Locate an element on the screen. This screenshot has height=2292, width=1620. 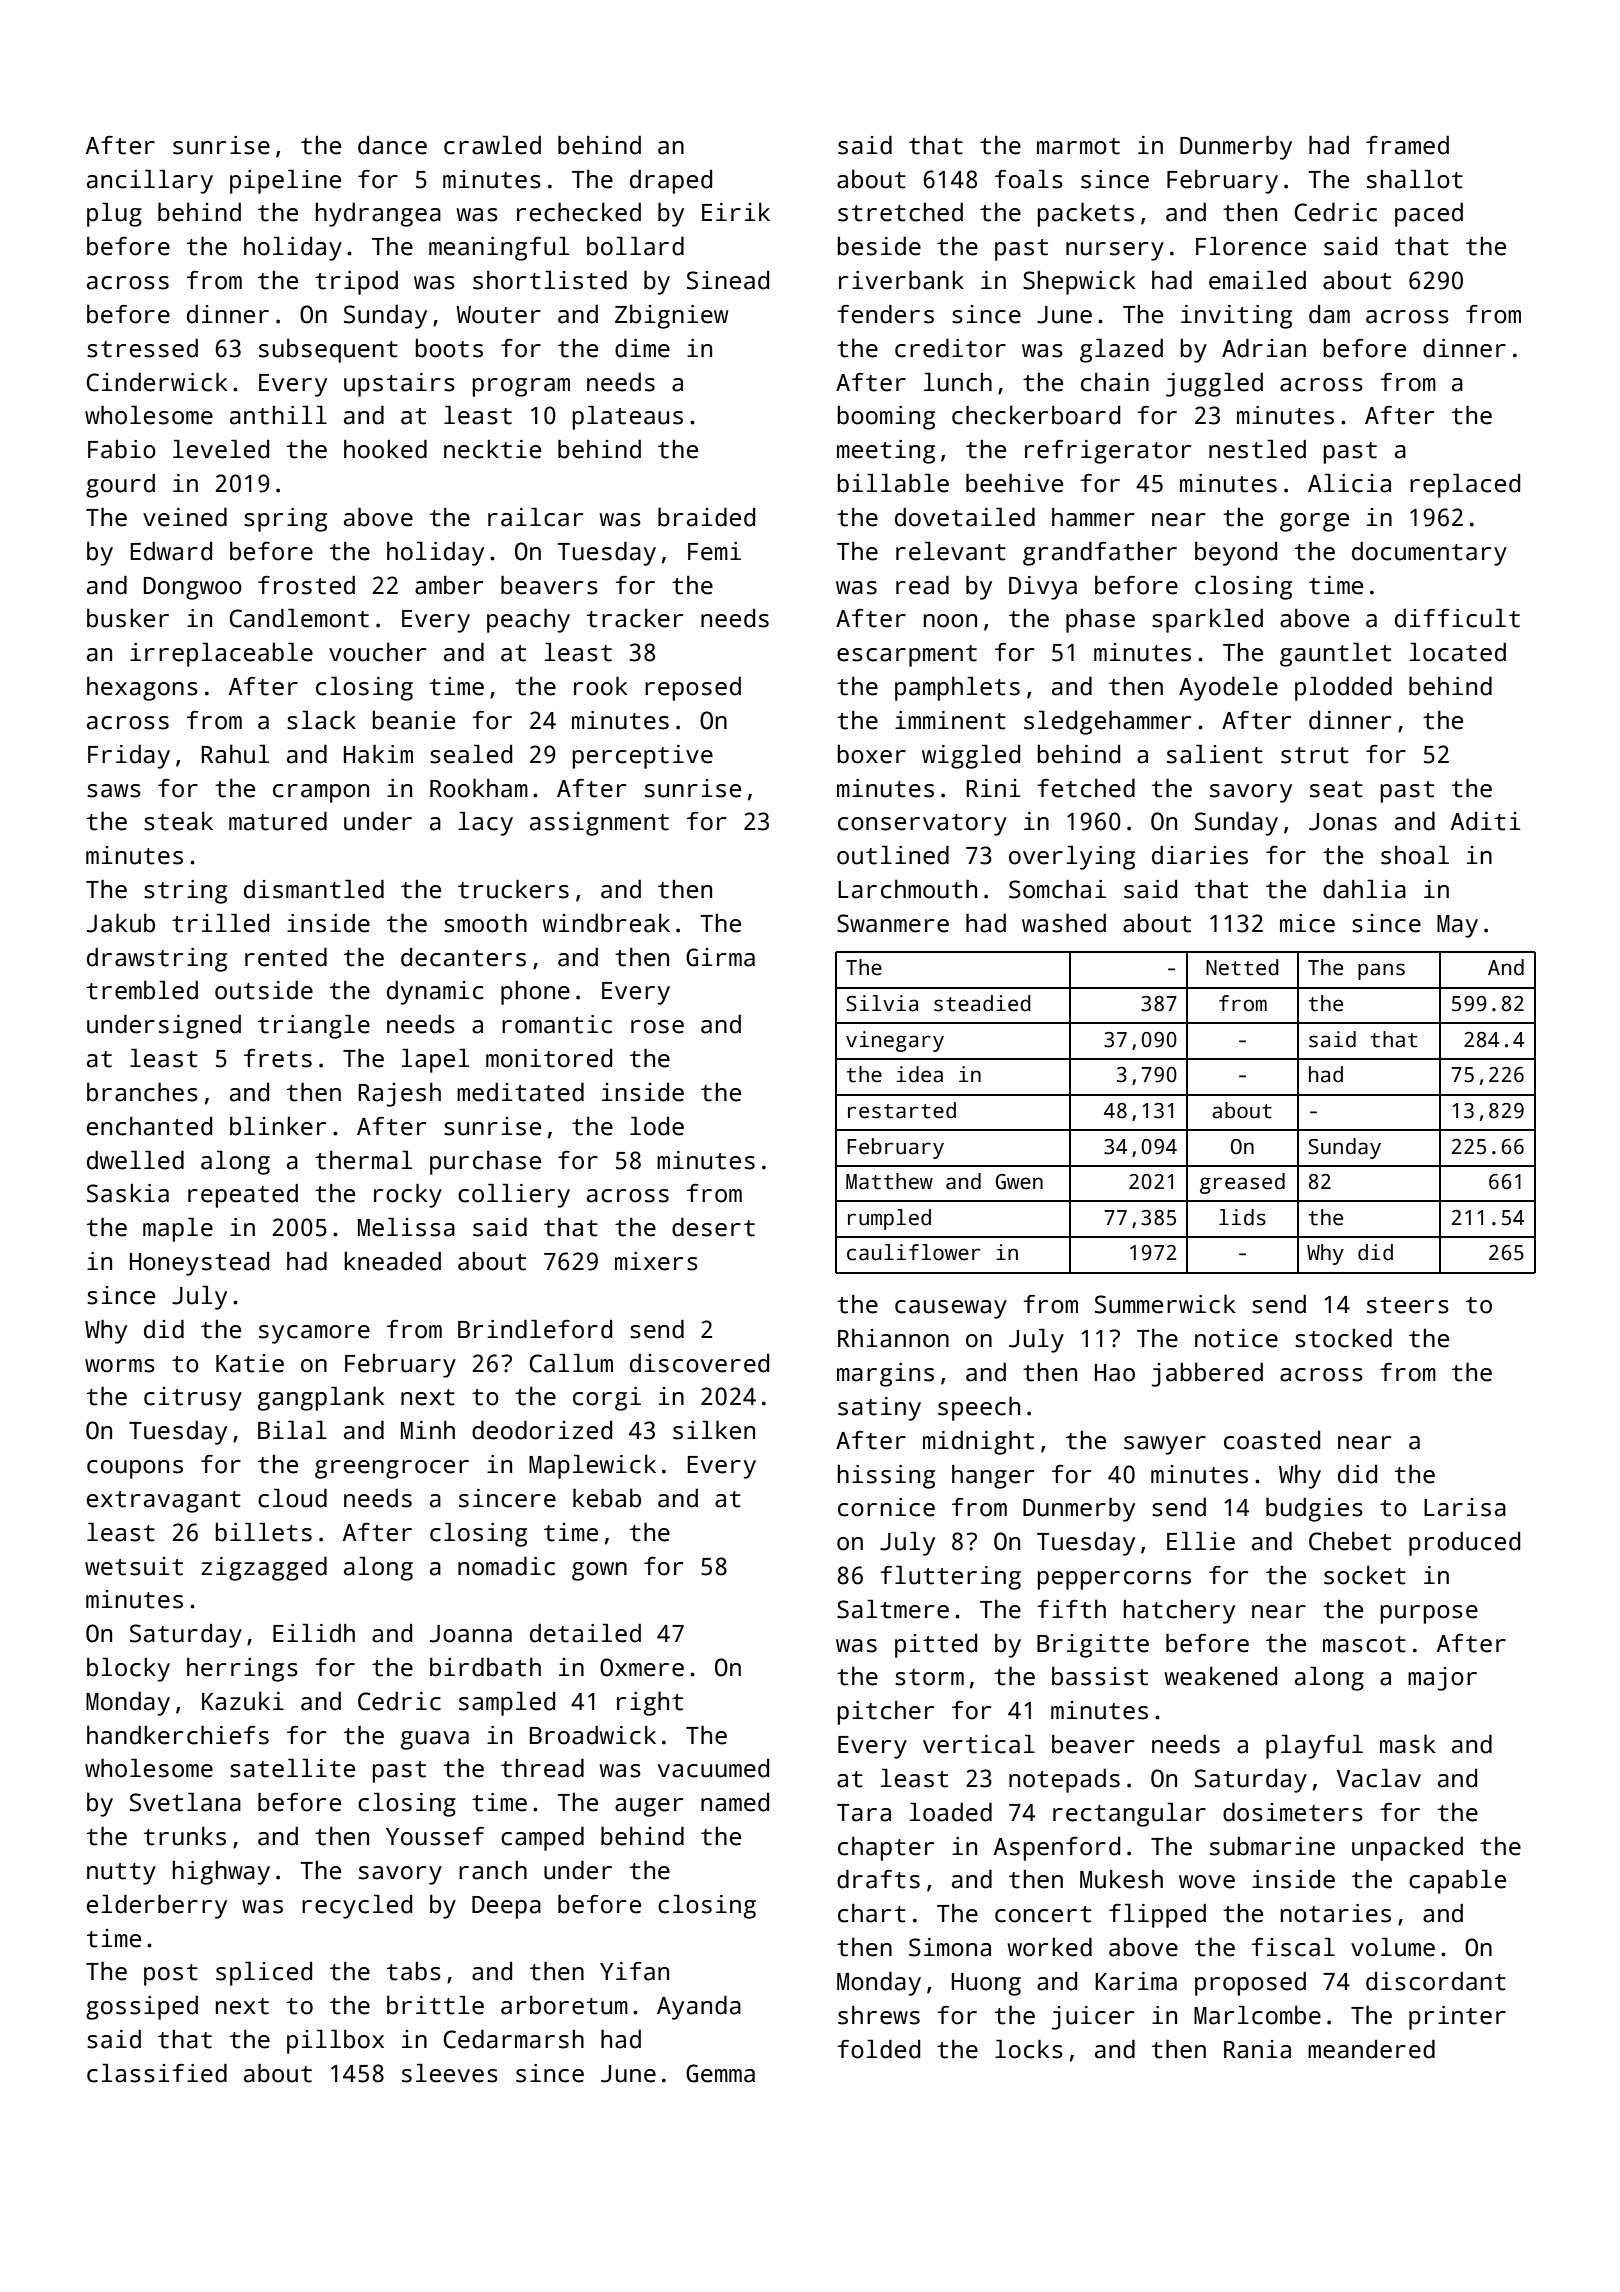
marmot is located at coordinates (1078, 146).
